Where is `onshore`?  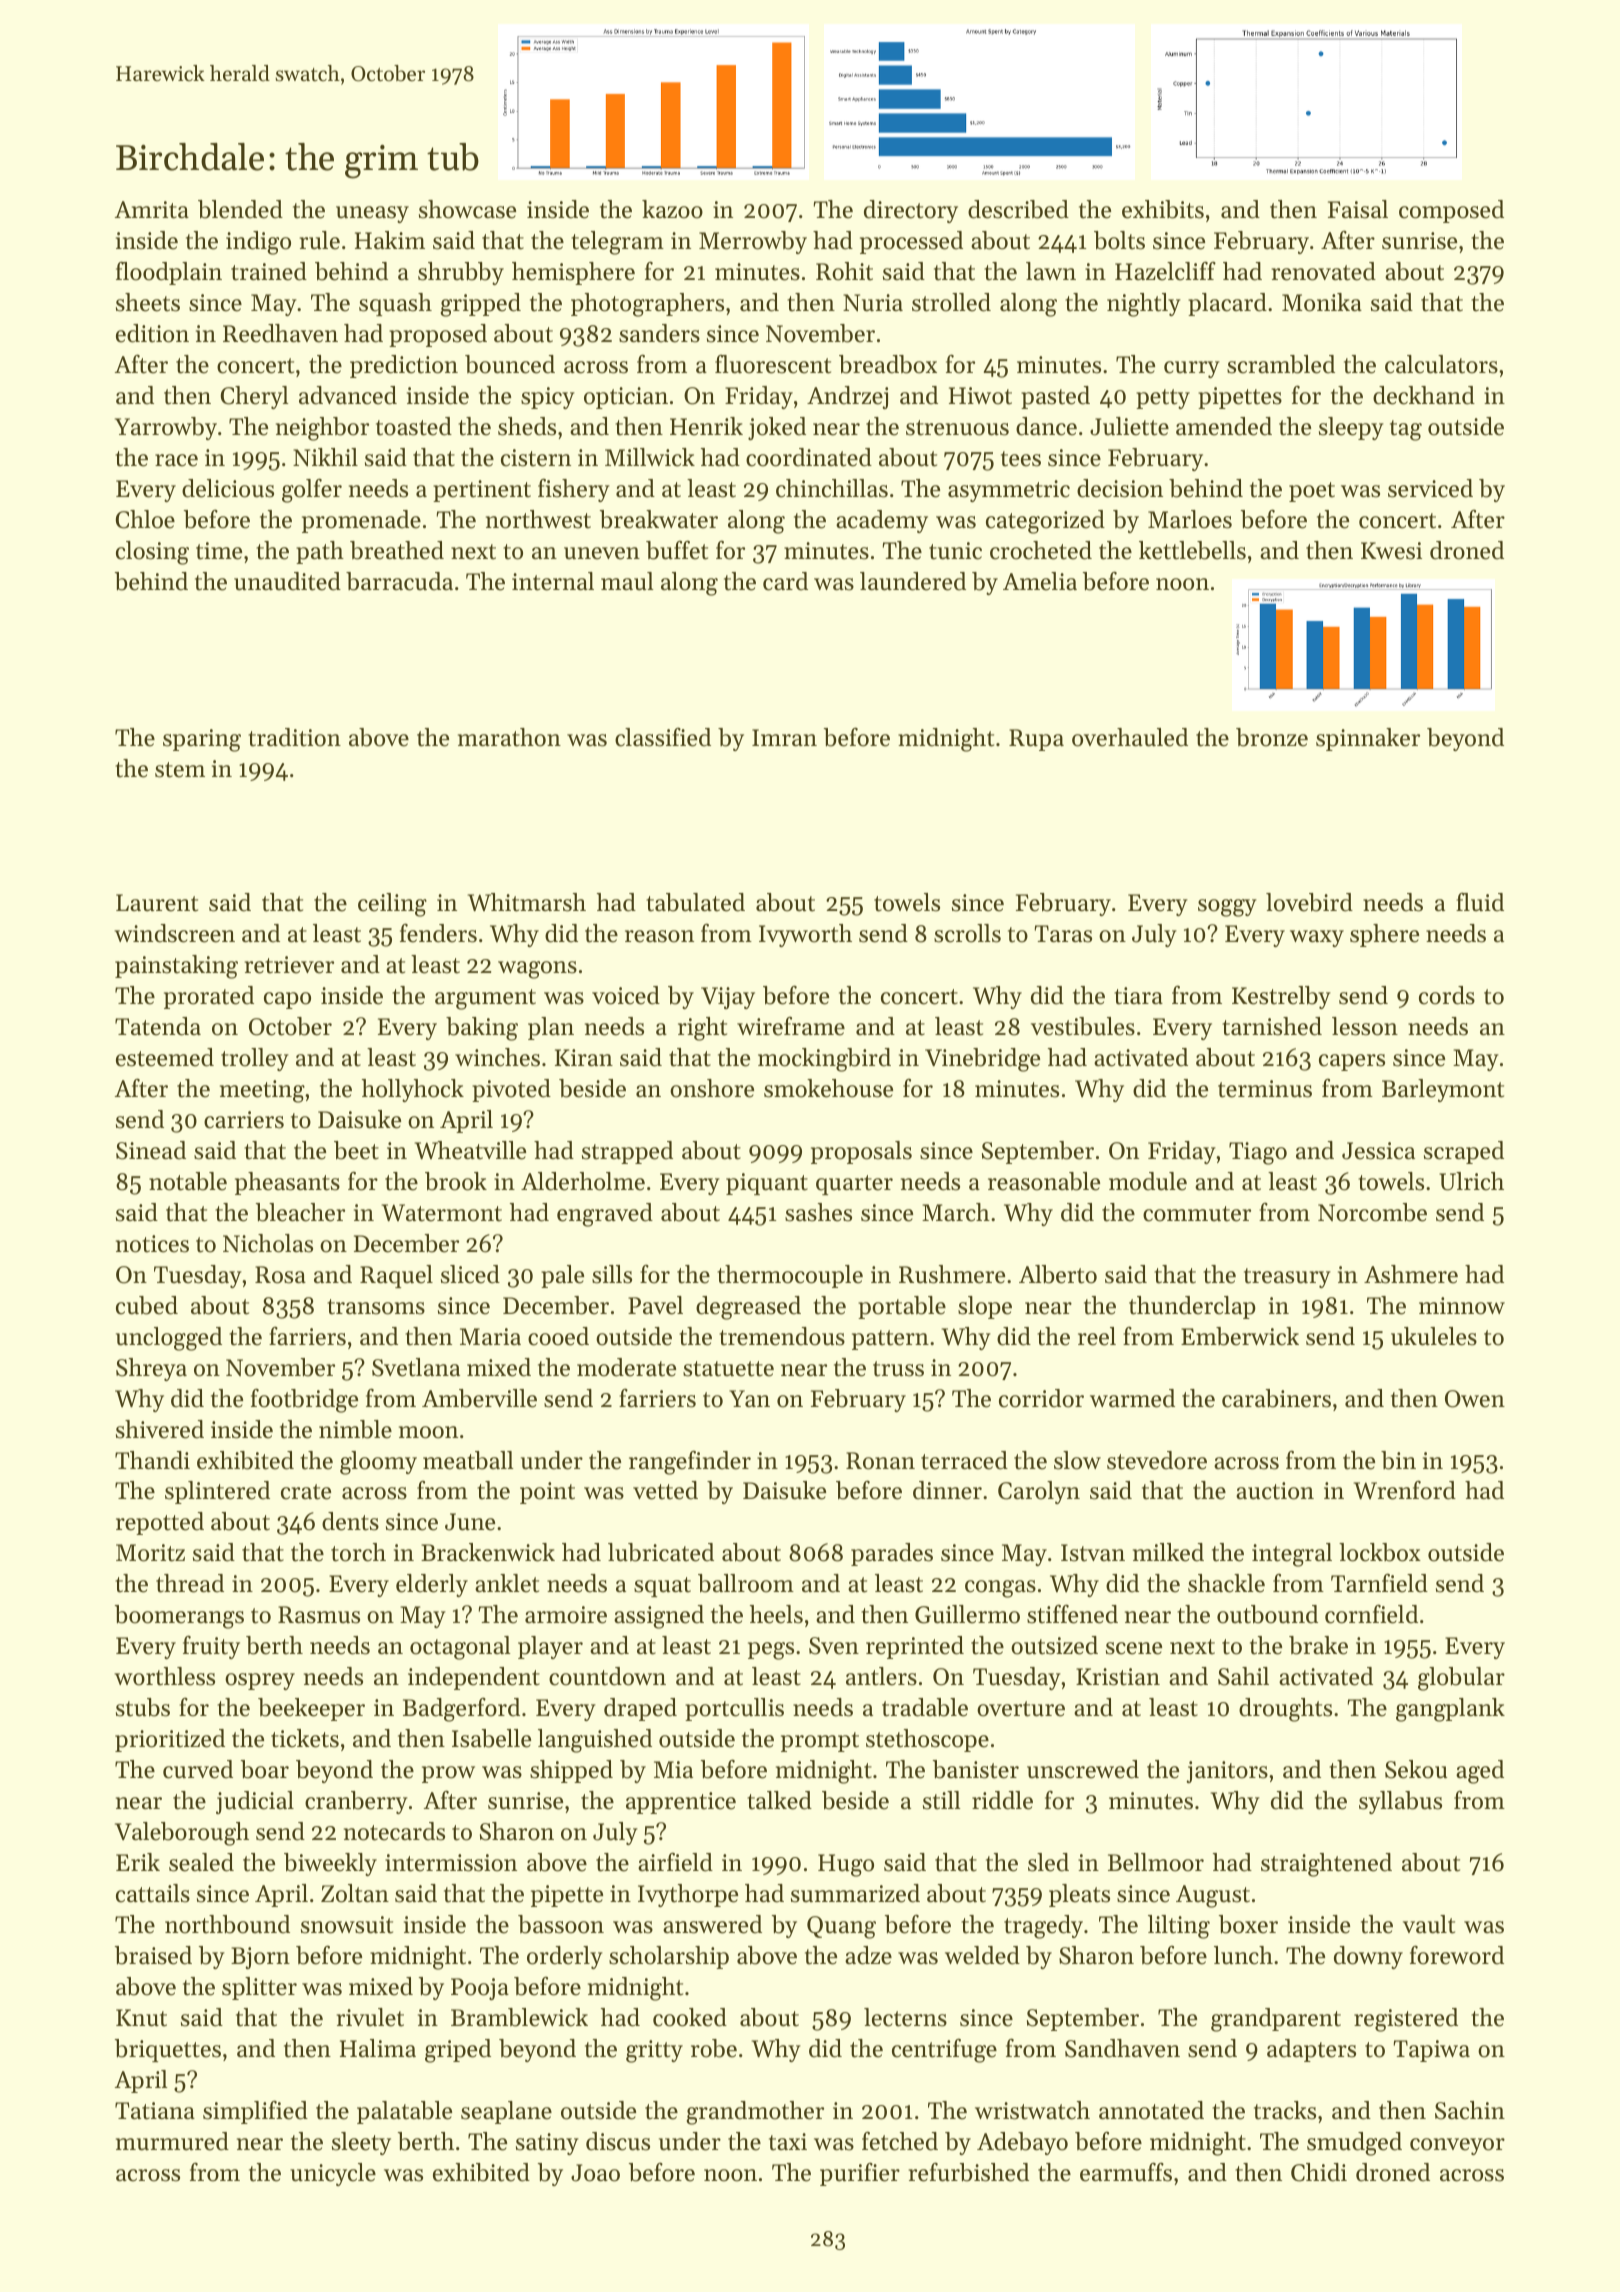
onshore is located at coordinates (712, 1088).
